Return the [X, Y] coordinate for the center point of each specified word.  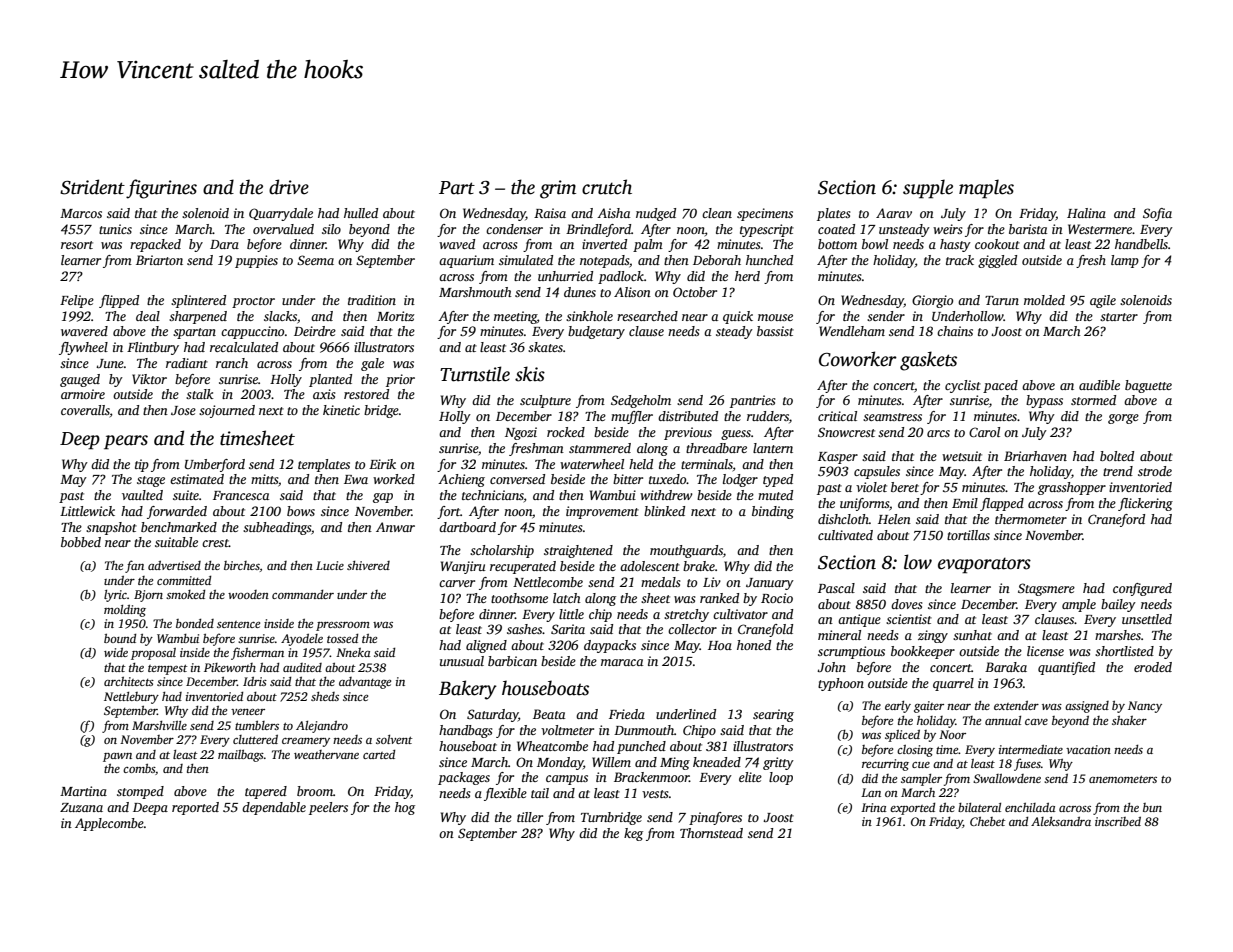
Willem [611, 762]
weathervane [326, 754]
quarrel [953, 684]
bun [1152, 807]
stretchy [686, 615]
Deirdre [315, 331]
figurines [161, 189]
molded [1044, 300]
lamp [1125, 261]
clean [717, 213]
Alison [632, 292]
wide [116, 652]
